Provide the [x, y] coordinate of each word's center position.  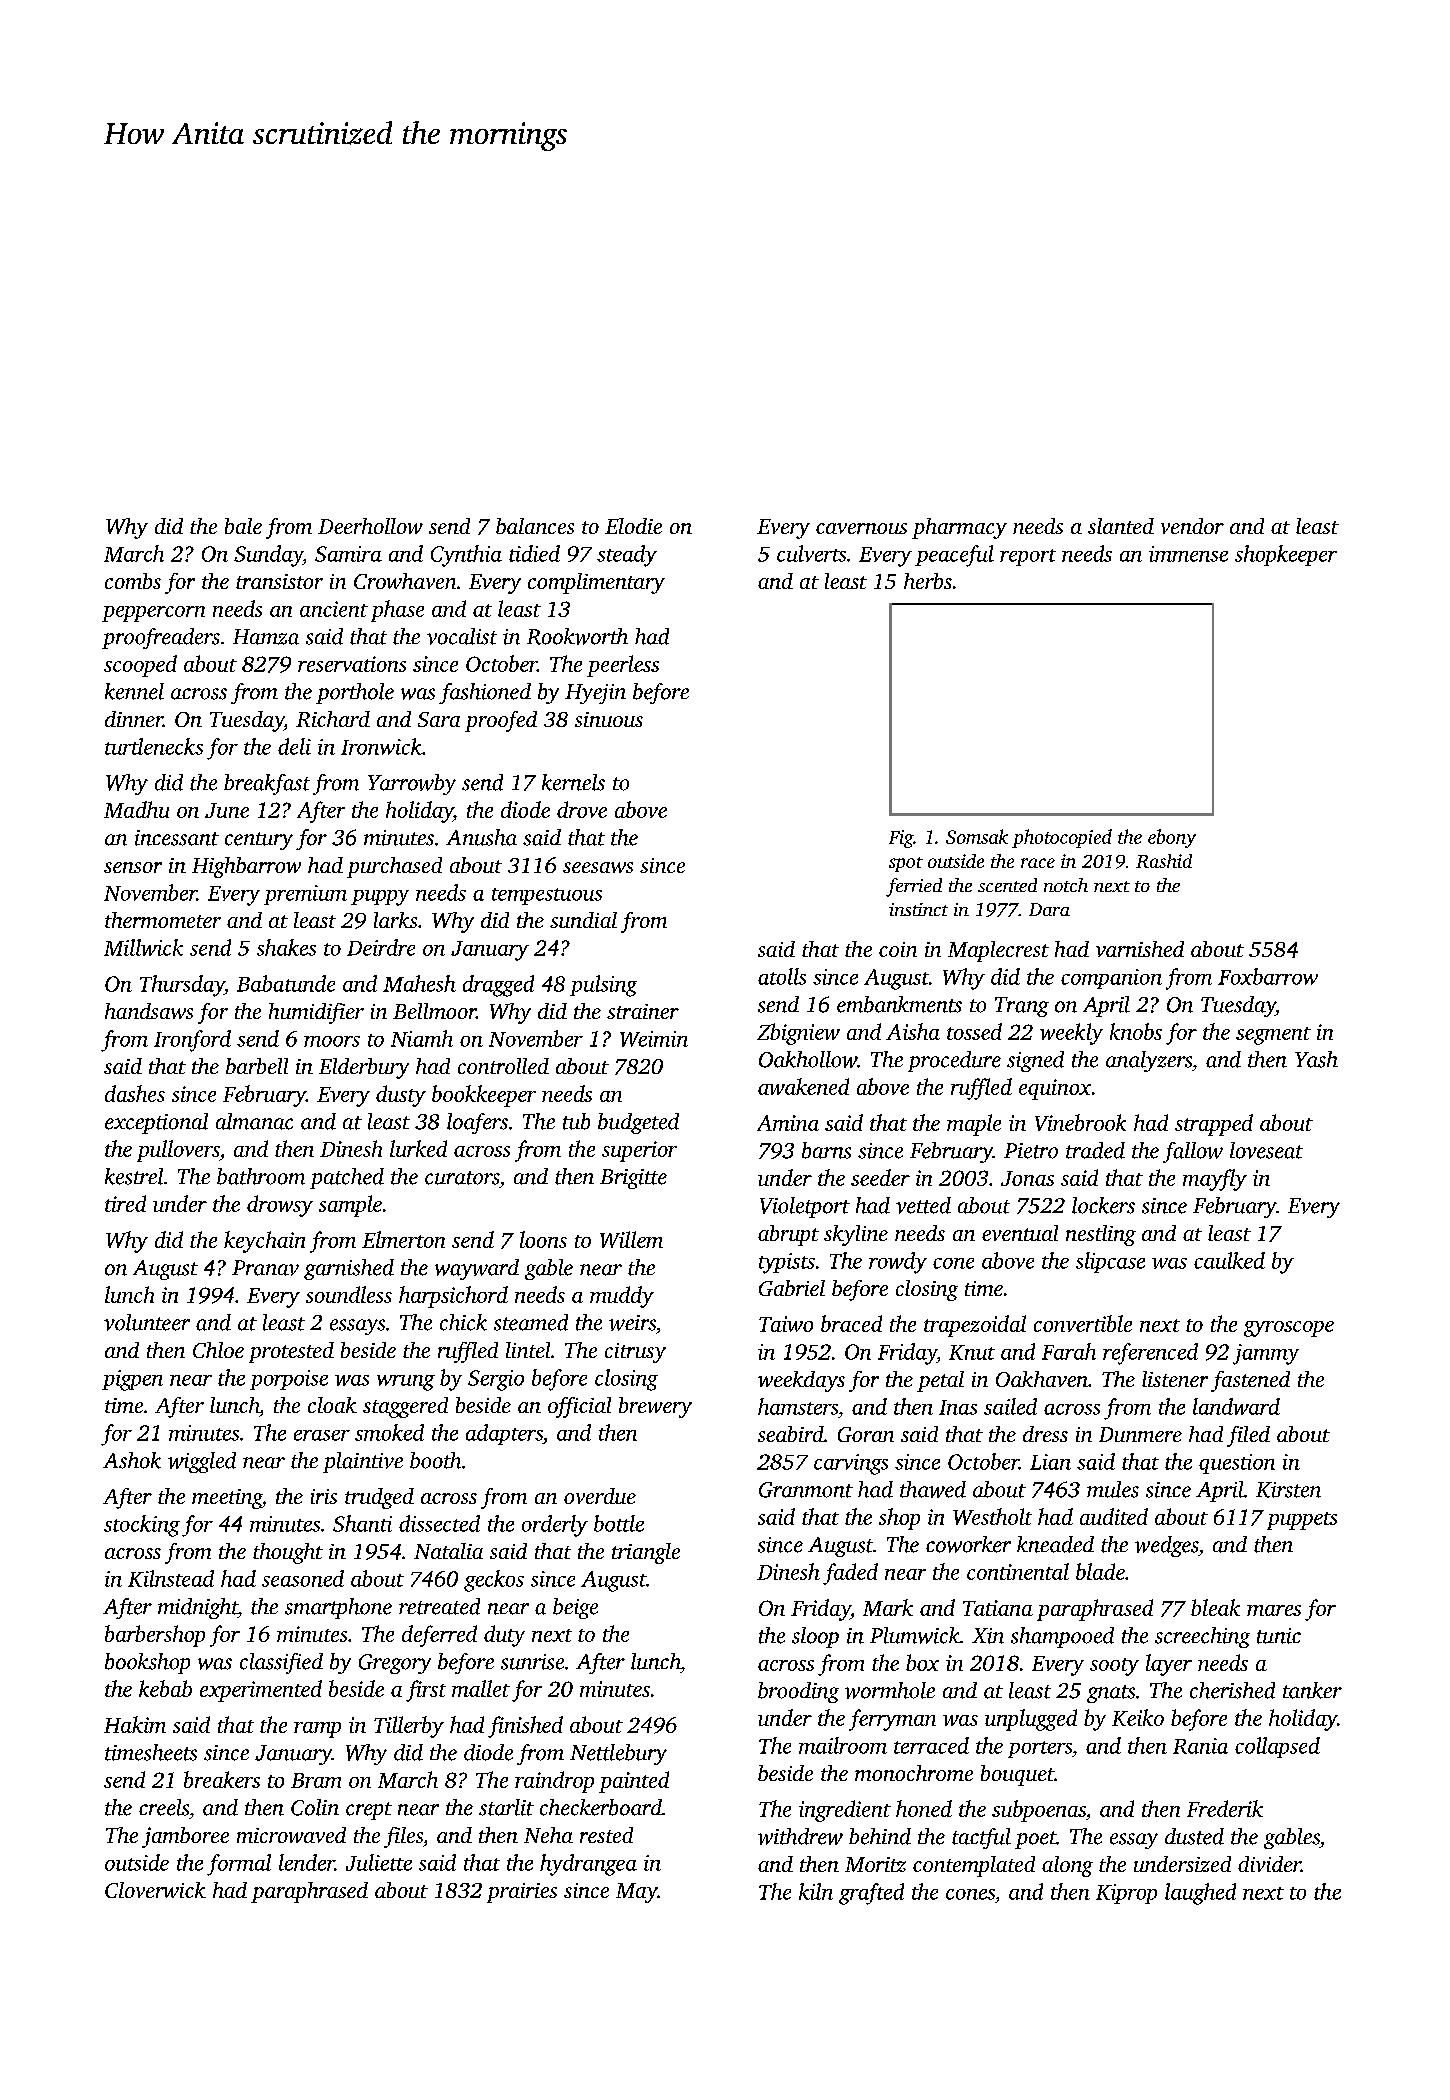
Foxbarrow [1268, 976]
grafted [871, 1894]
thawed [933, 1489]
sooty [1114, 1667]
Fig [901, 839]
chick [463, 1322]
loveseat [1266, 1150]
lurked [418, 1148]
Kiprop [1126, 1894]
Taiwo [786, 1324]
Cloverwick [155, 1890]
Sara [439, 719]
